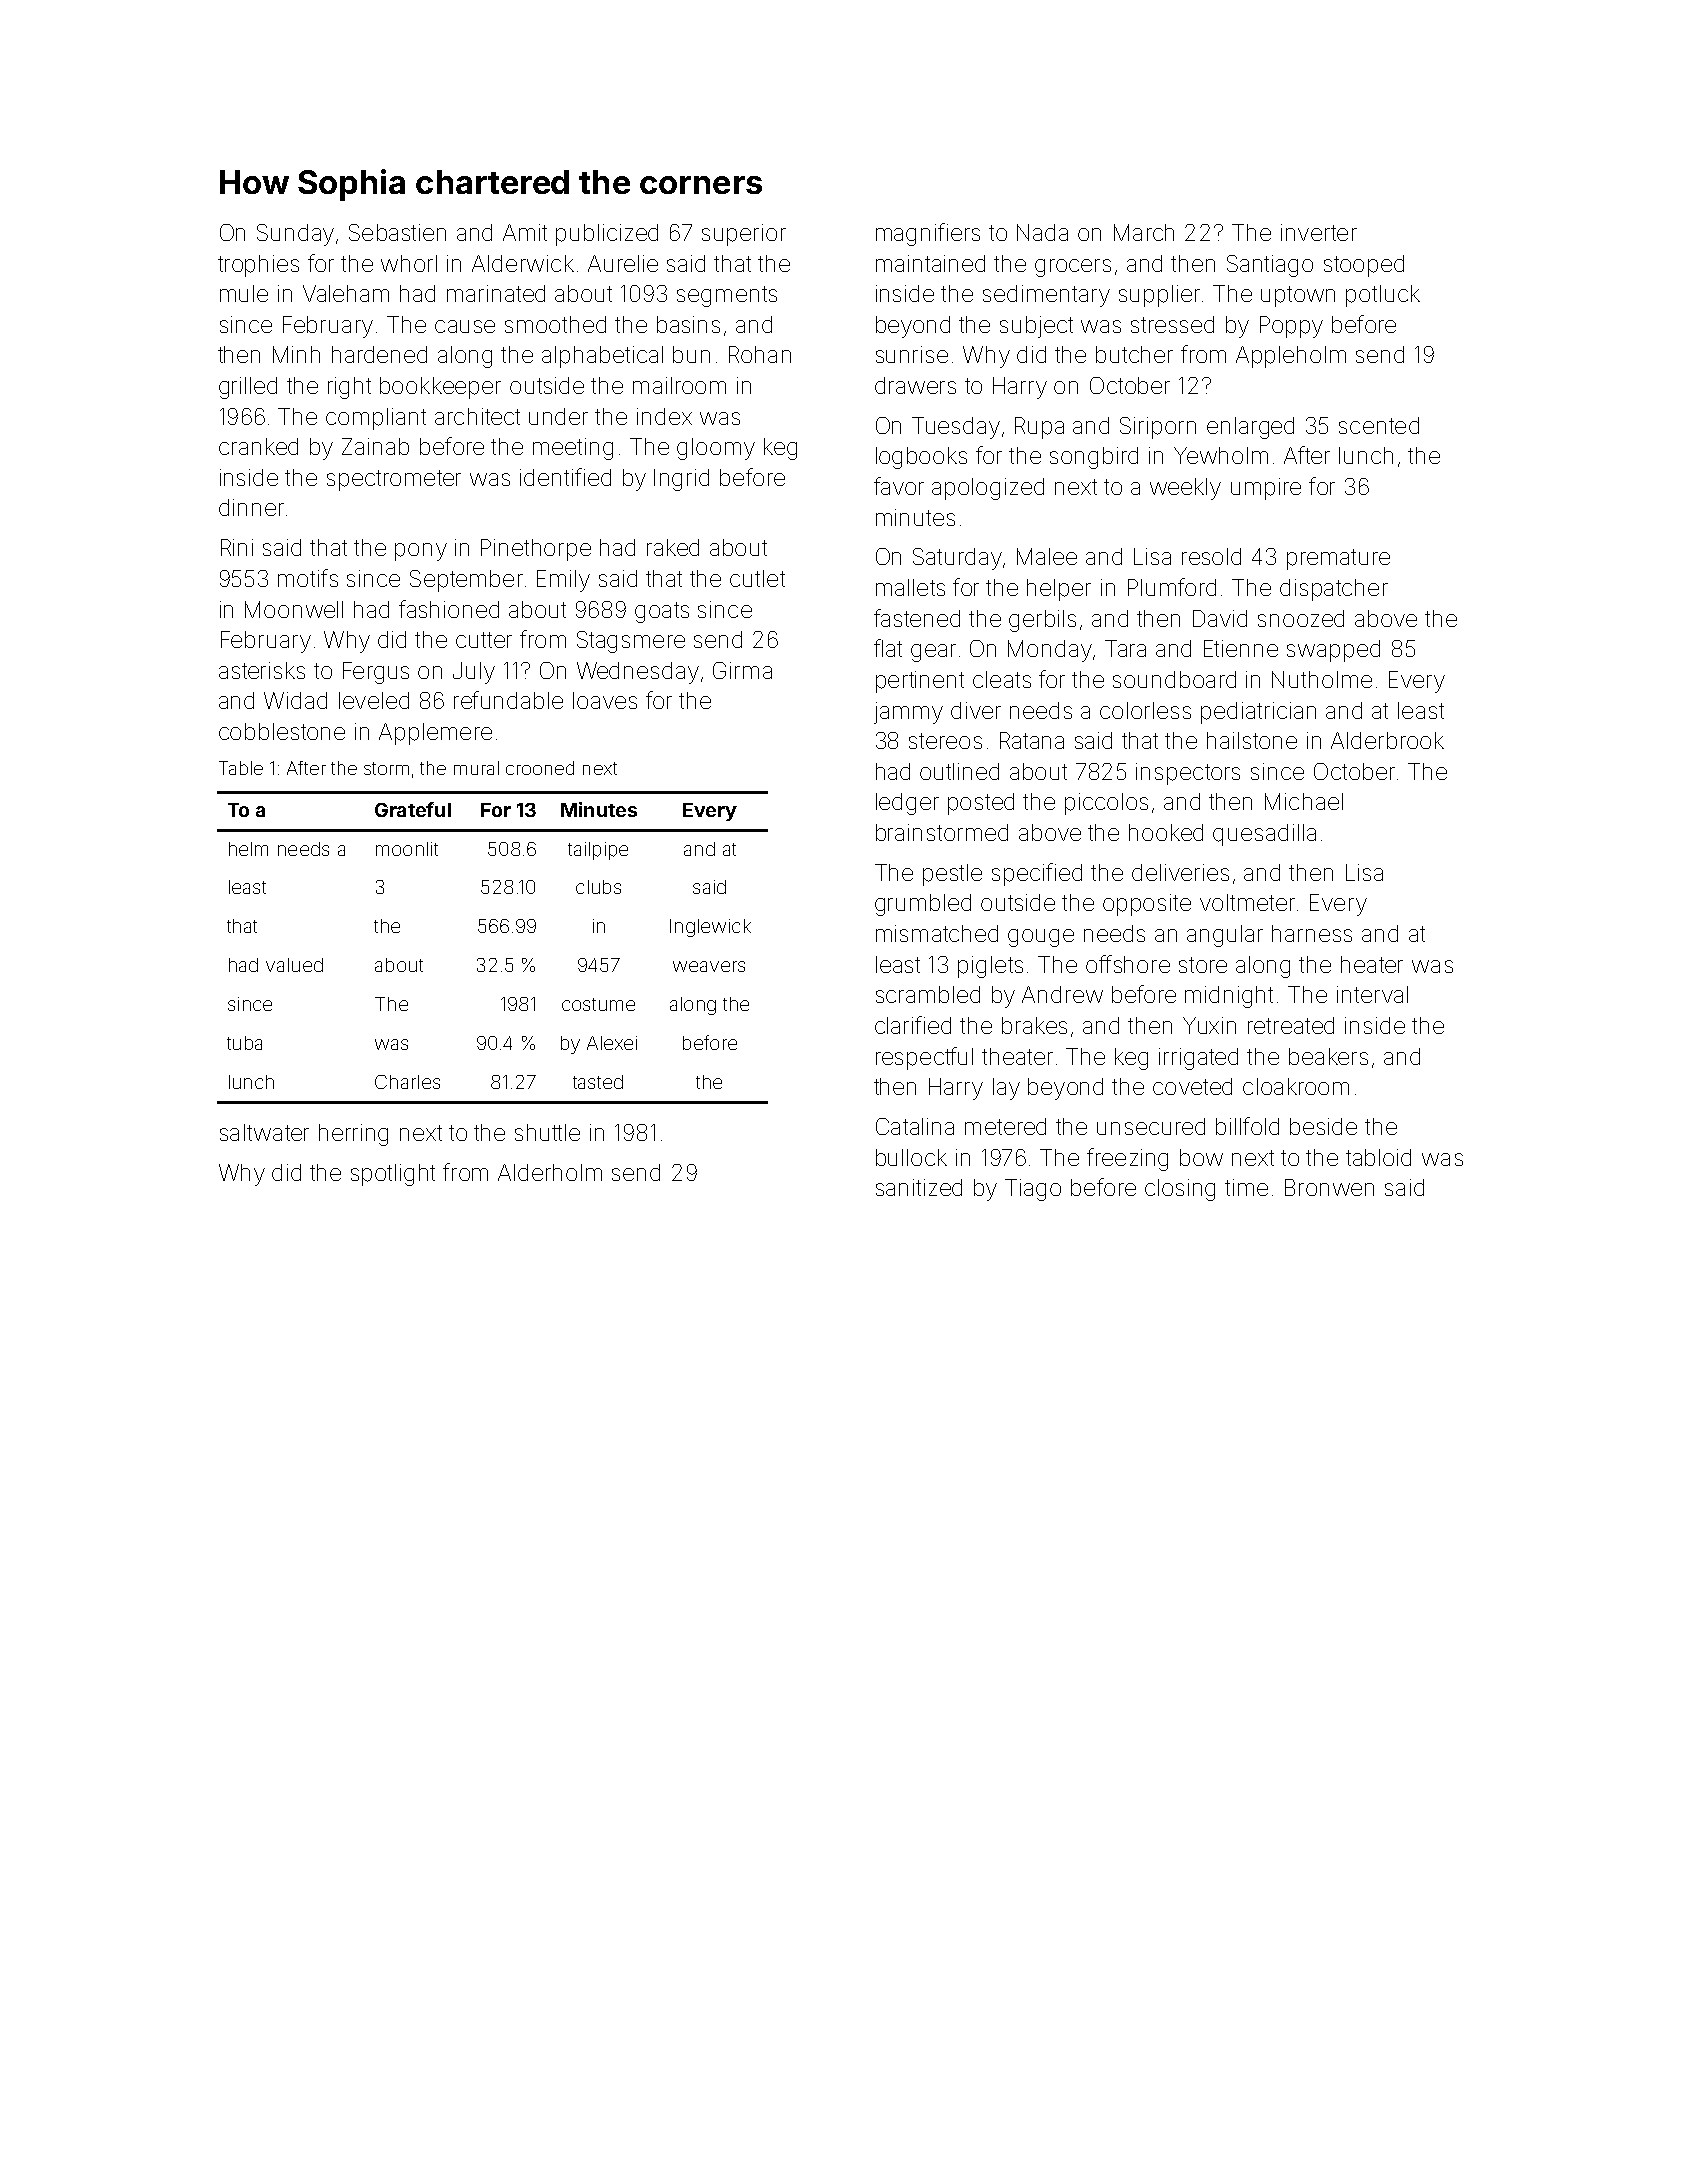 The width and height of the page is (1683, 2178). What do you see at coordinates (496, 293) in the page?
I see `marinated` at bounding box center [496, 293].
